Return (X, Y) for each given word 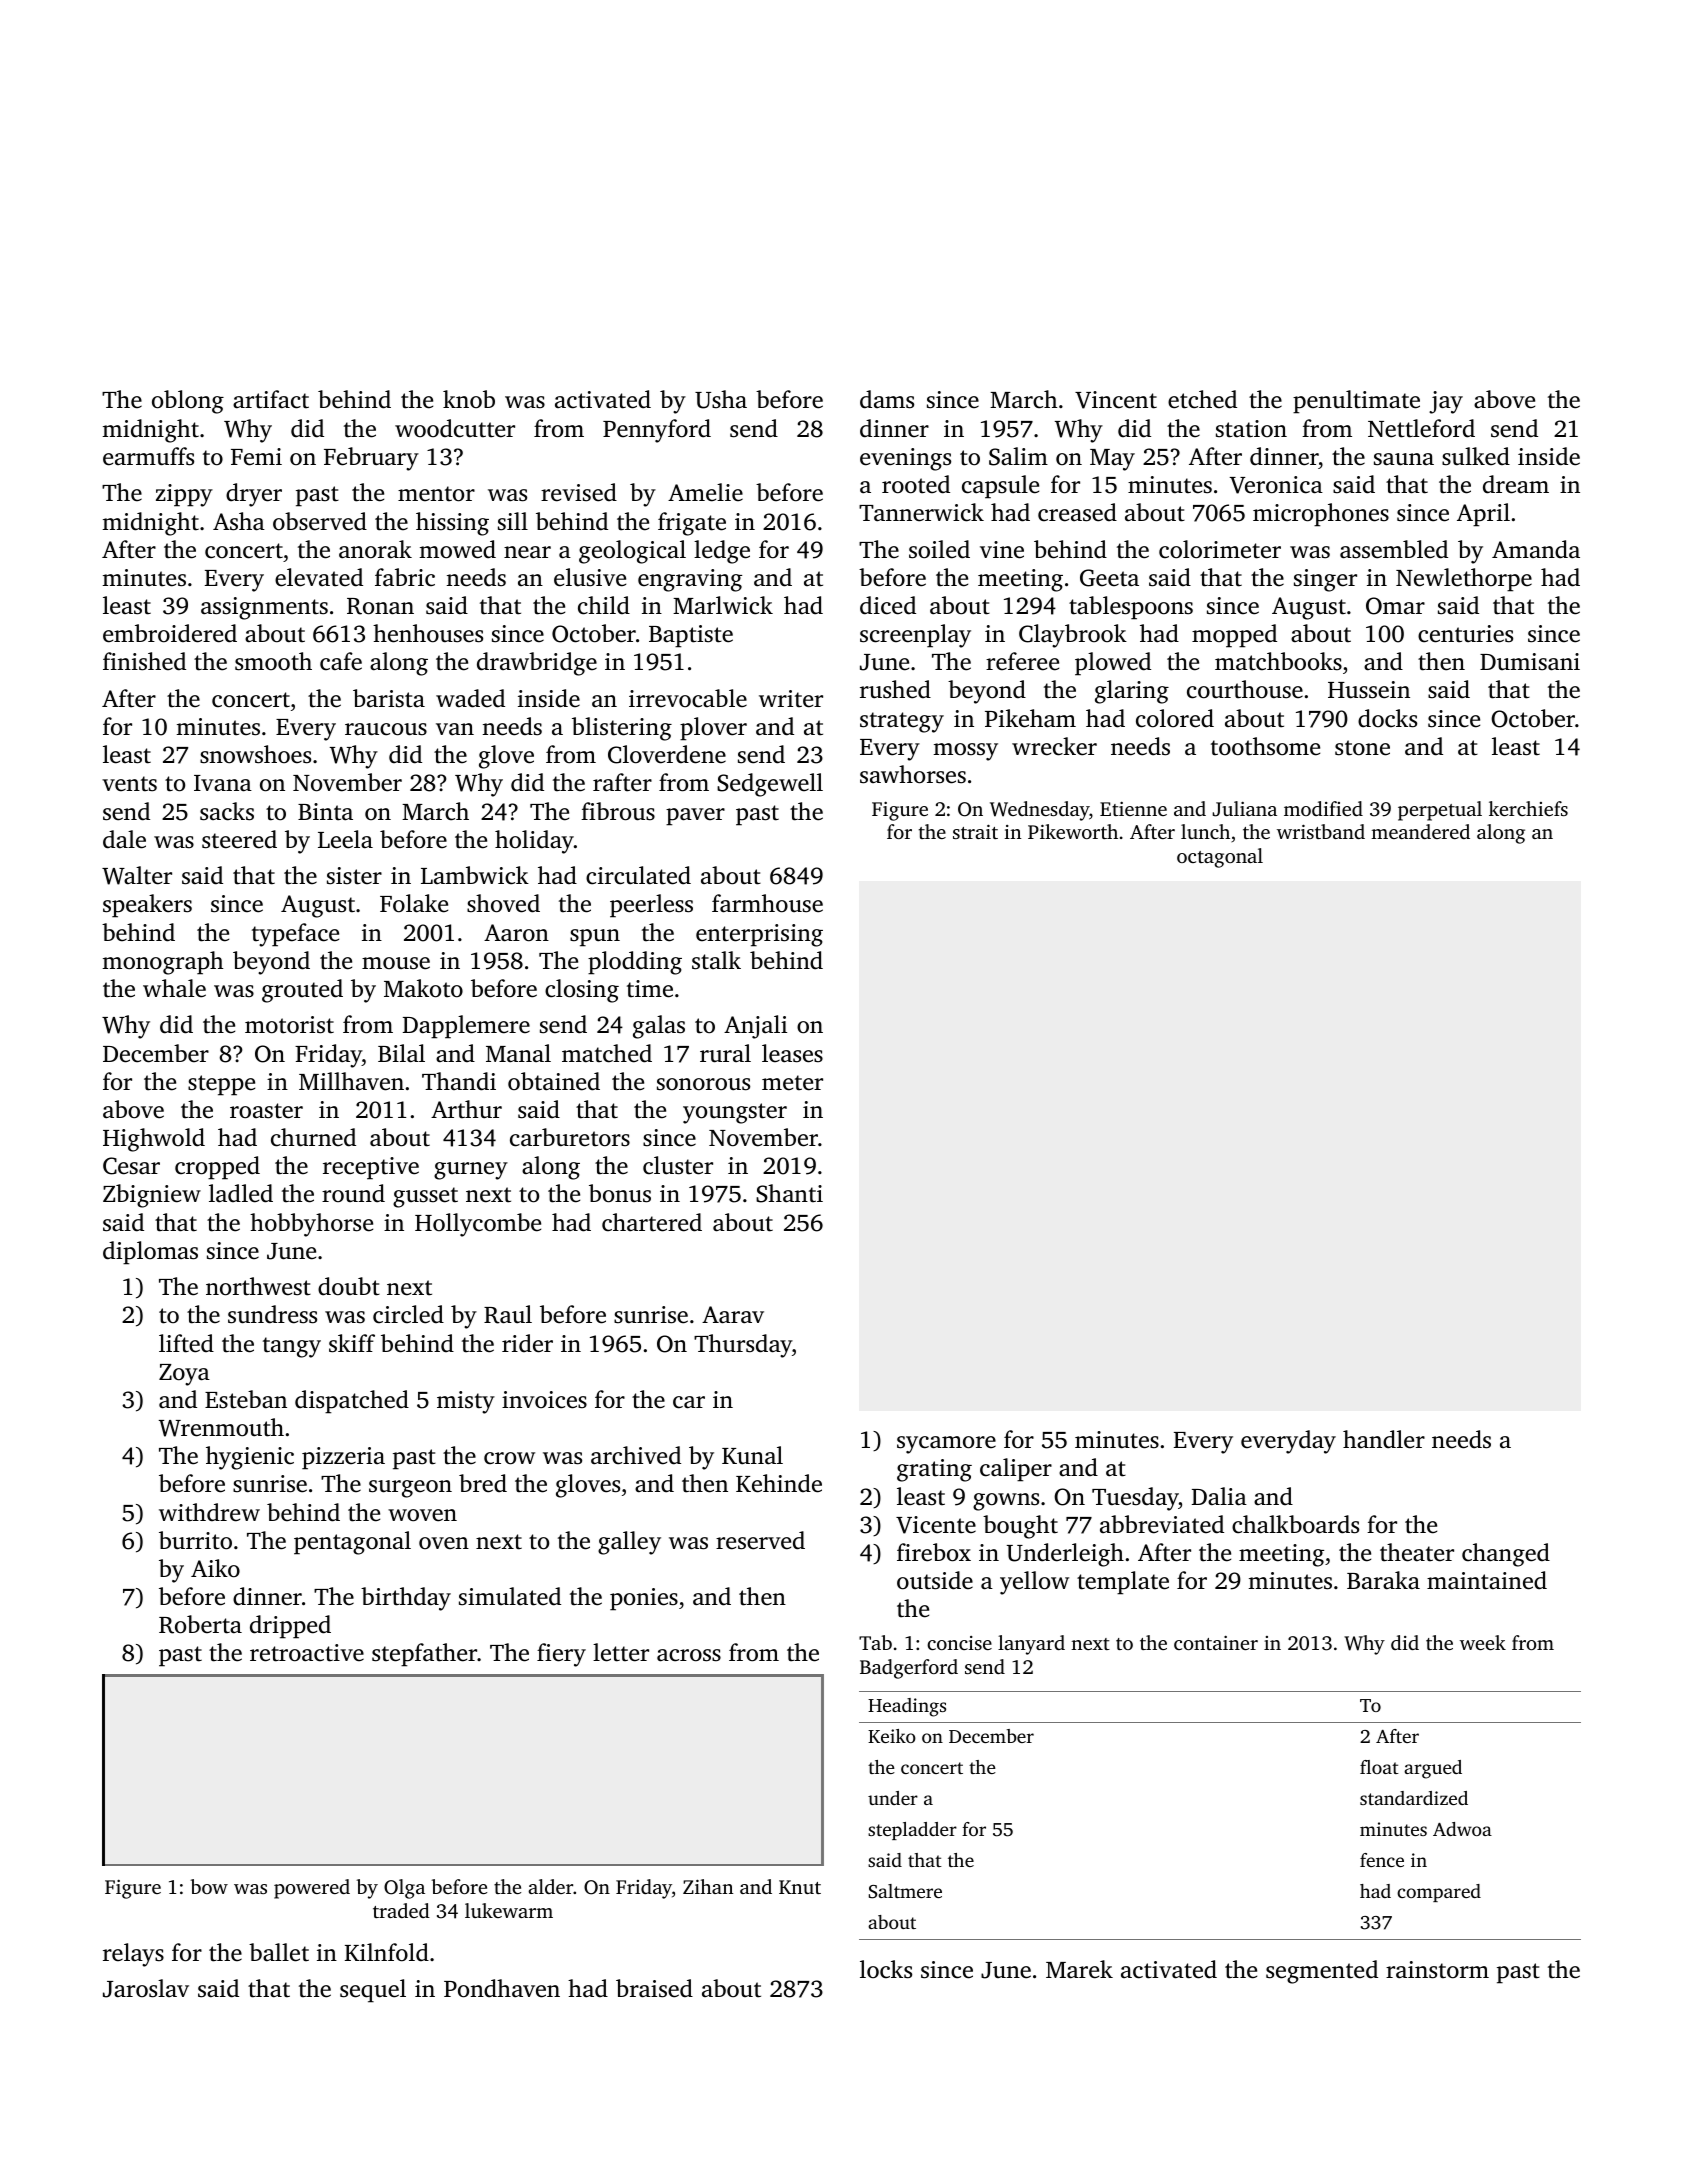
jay (1446, 402)
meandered (1420, 831)
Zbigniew (152, 1196)
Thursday (743, 1346)
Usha (721, 399)
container (1216, 1643)
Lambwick (475, 875)
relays (133, 1955)
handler (1384, 1439)
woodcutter (455, 428)
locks (886, 1969)
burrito (195, 1540)
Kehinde (779, 1483)
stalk (716, 960)
